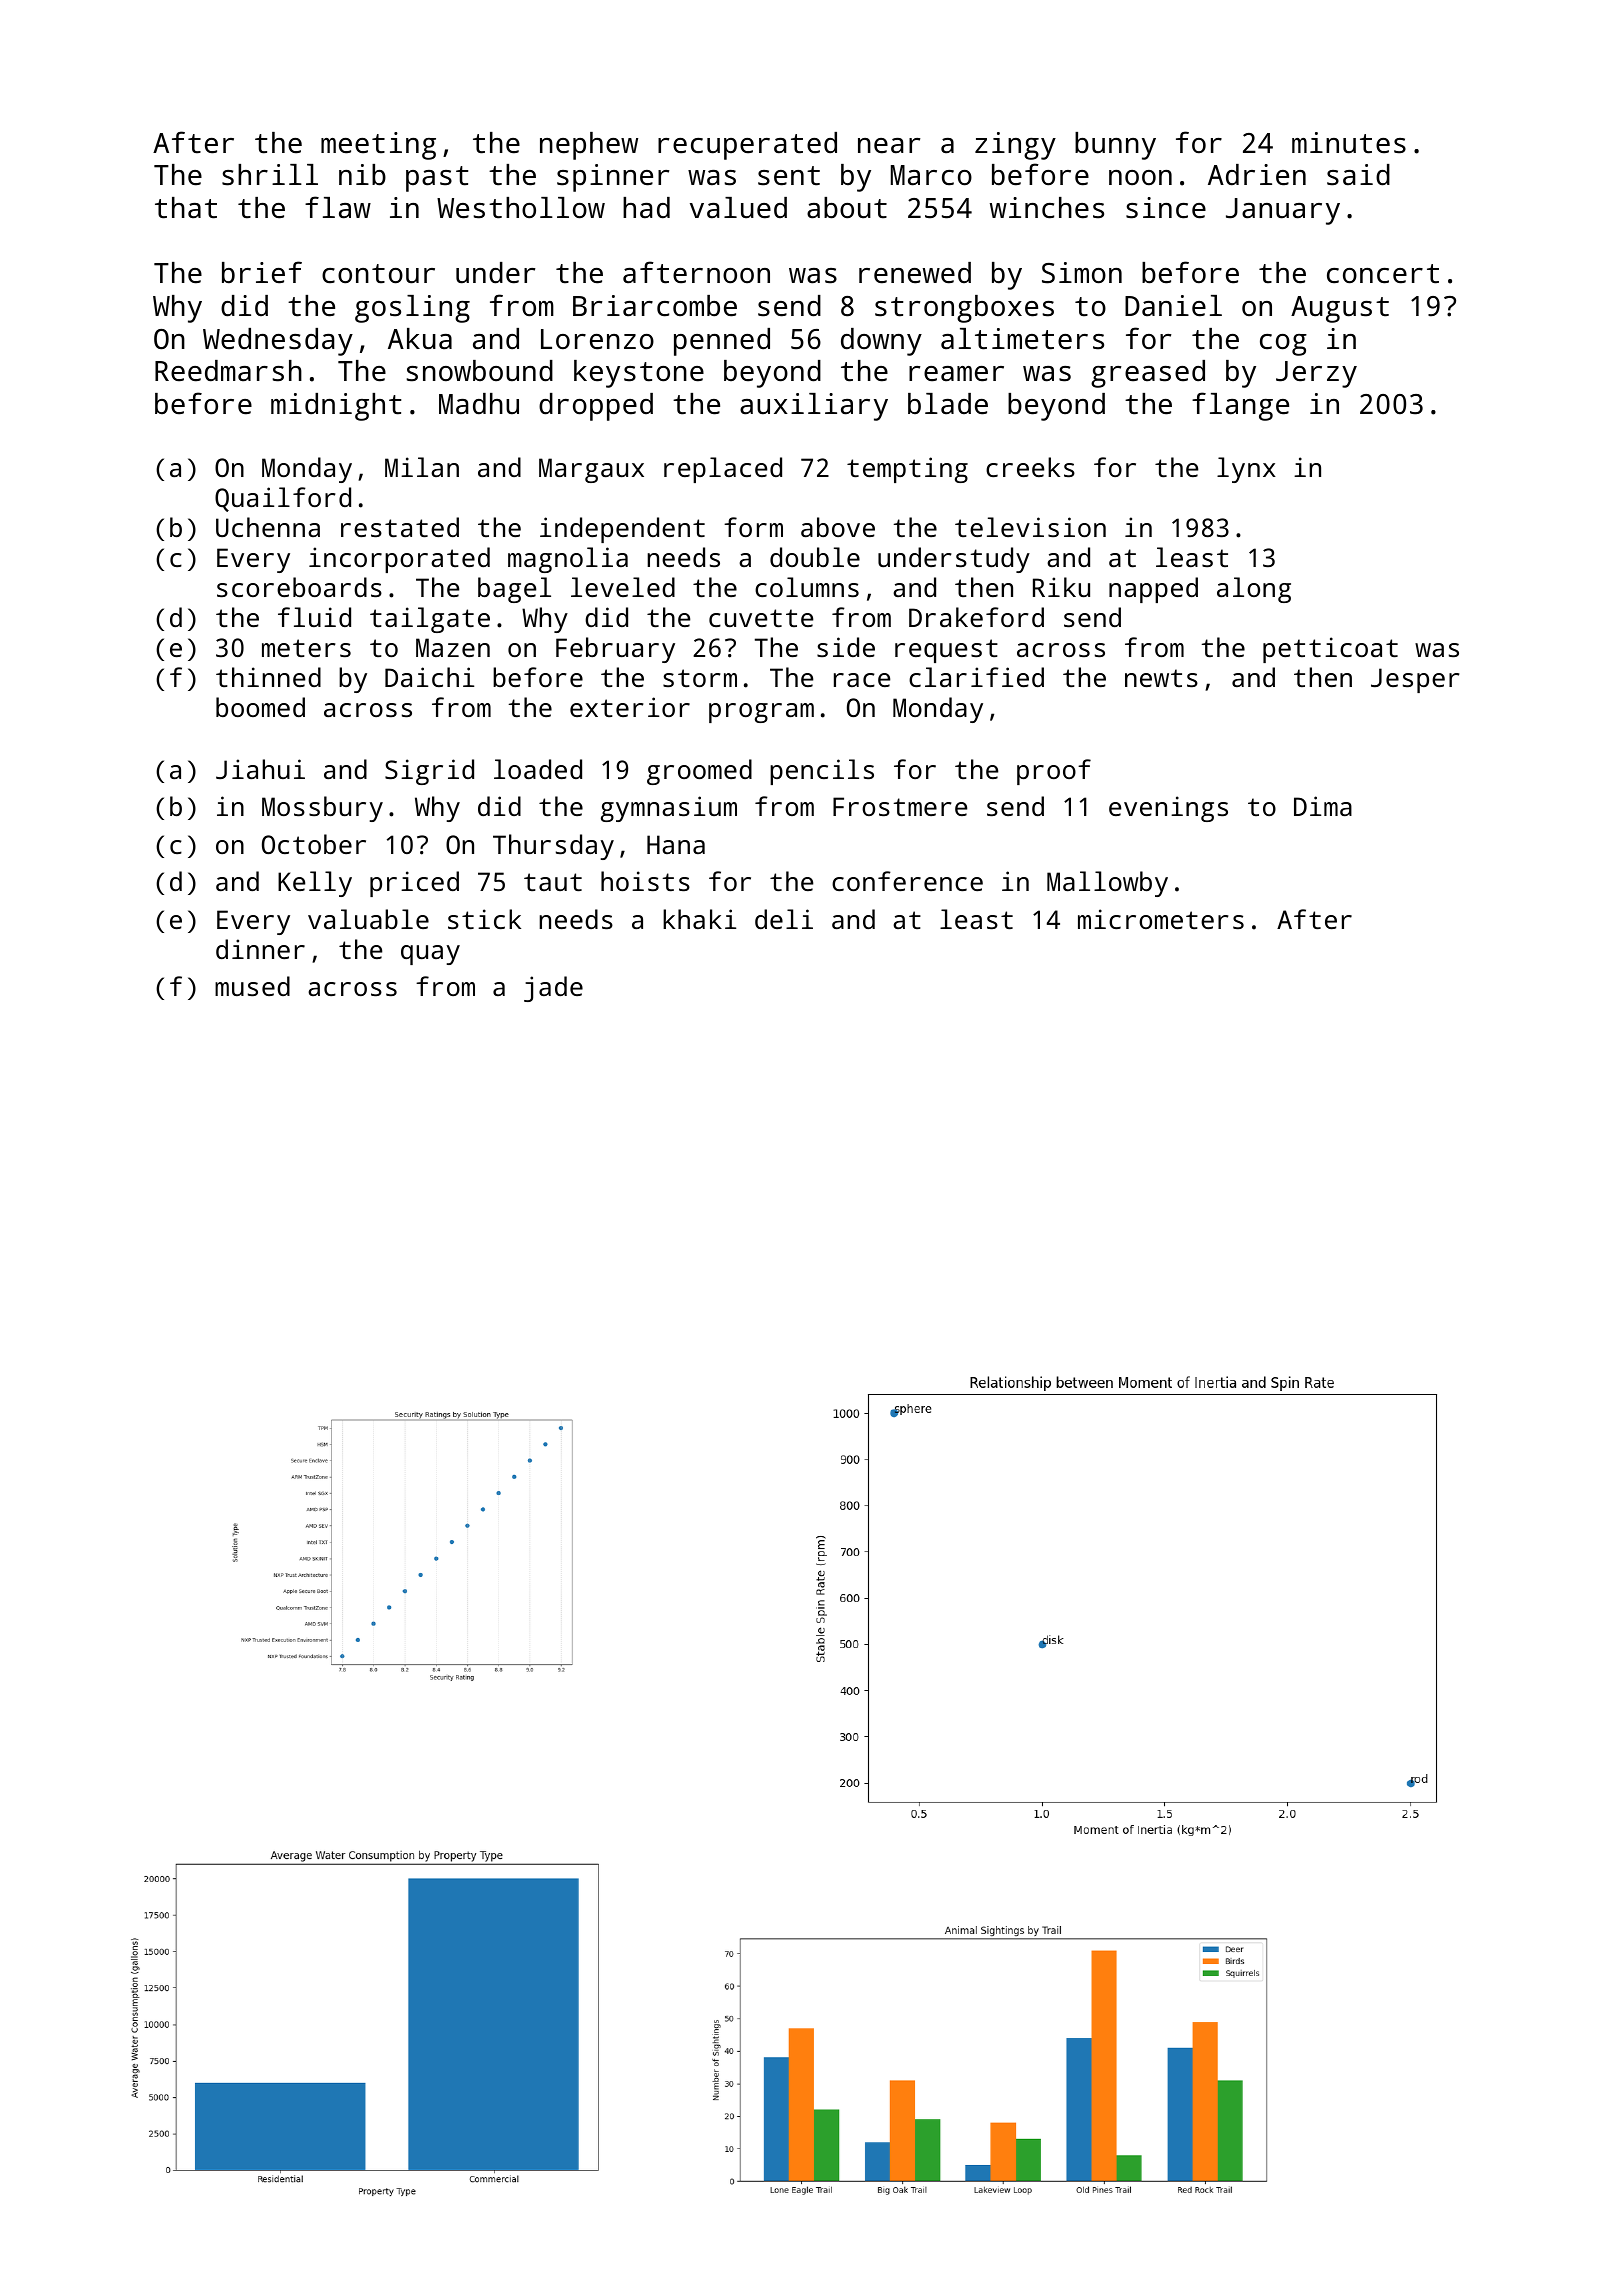  Describe the element at coordinates (1358, 175) in the screenshot. I see `said` at that location.
